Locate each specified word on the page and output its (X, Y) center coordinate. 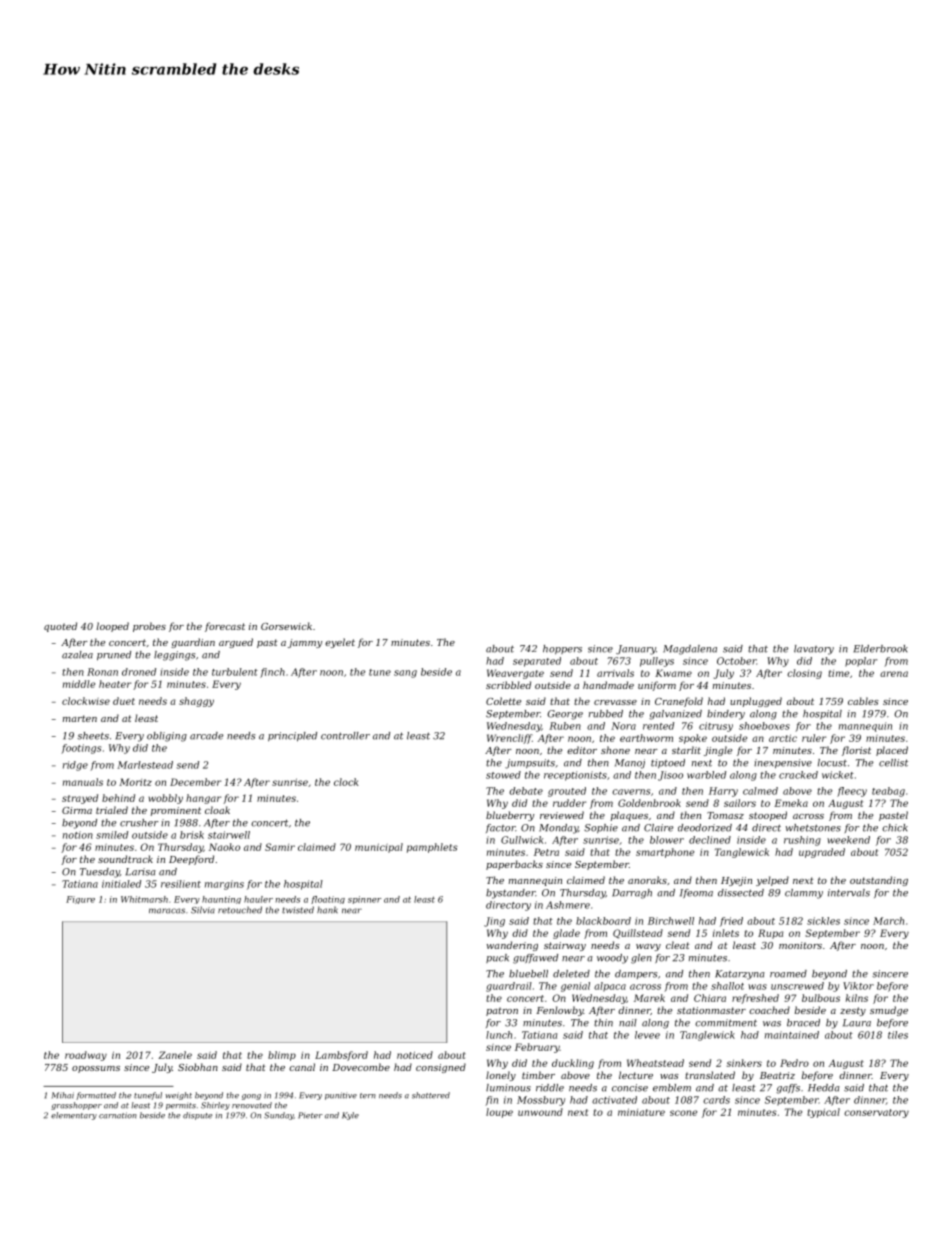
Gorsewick (286, 626)
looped (113, 627)
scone (683, 1113)
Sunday (279, 1116)
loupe (499, 1113)
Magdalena (690, 650)
